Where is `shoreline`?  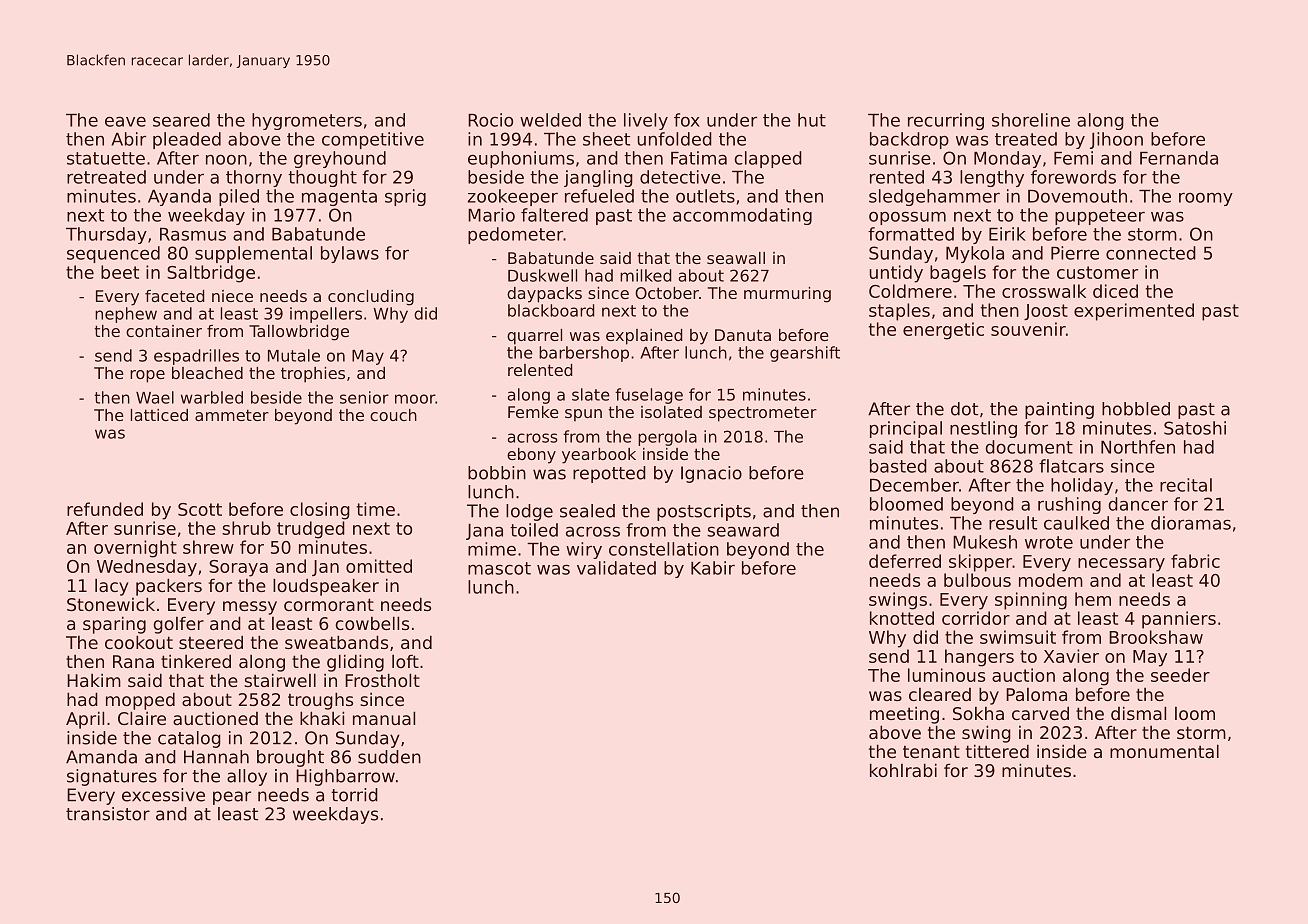 shoreline is located at coordinates (1031, 120).
